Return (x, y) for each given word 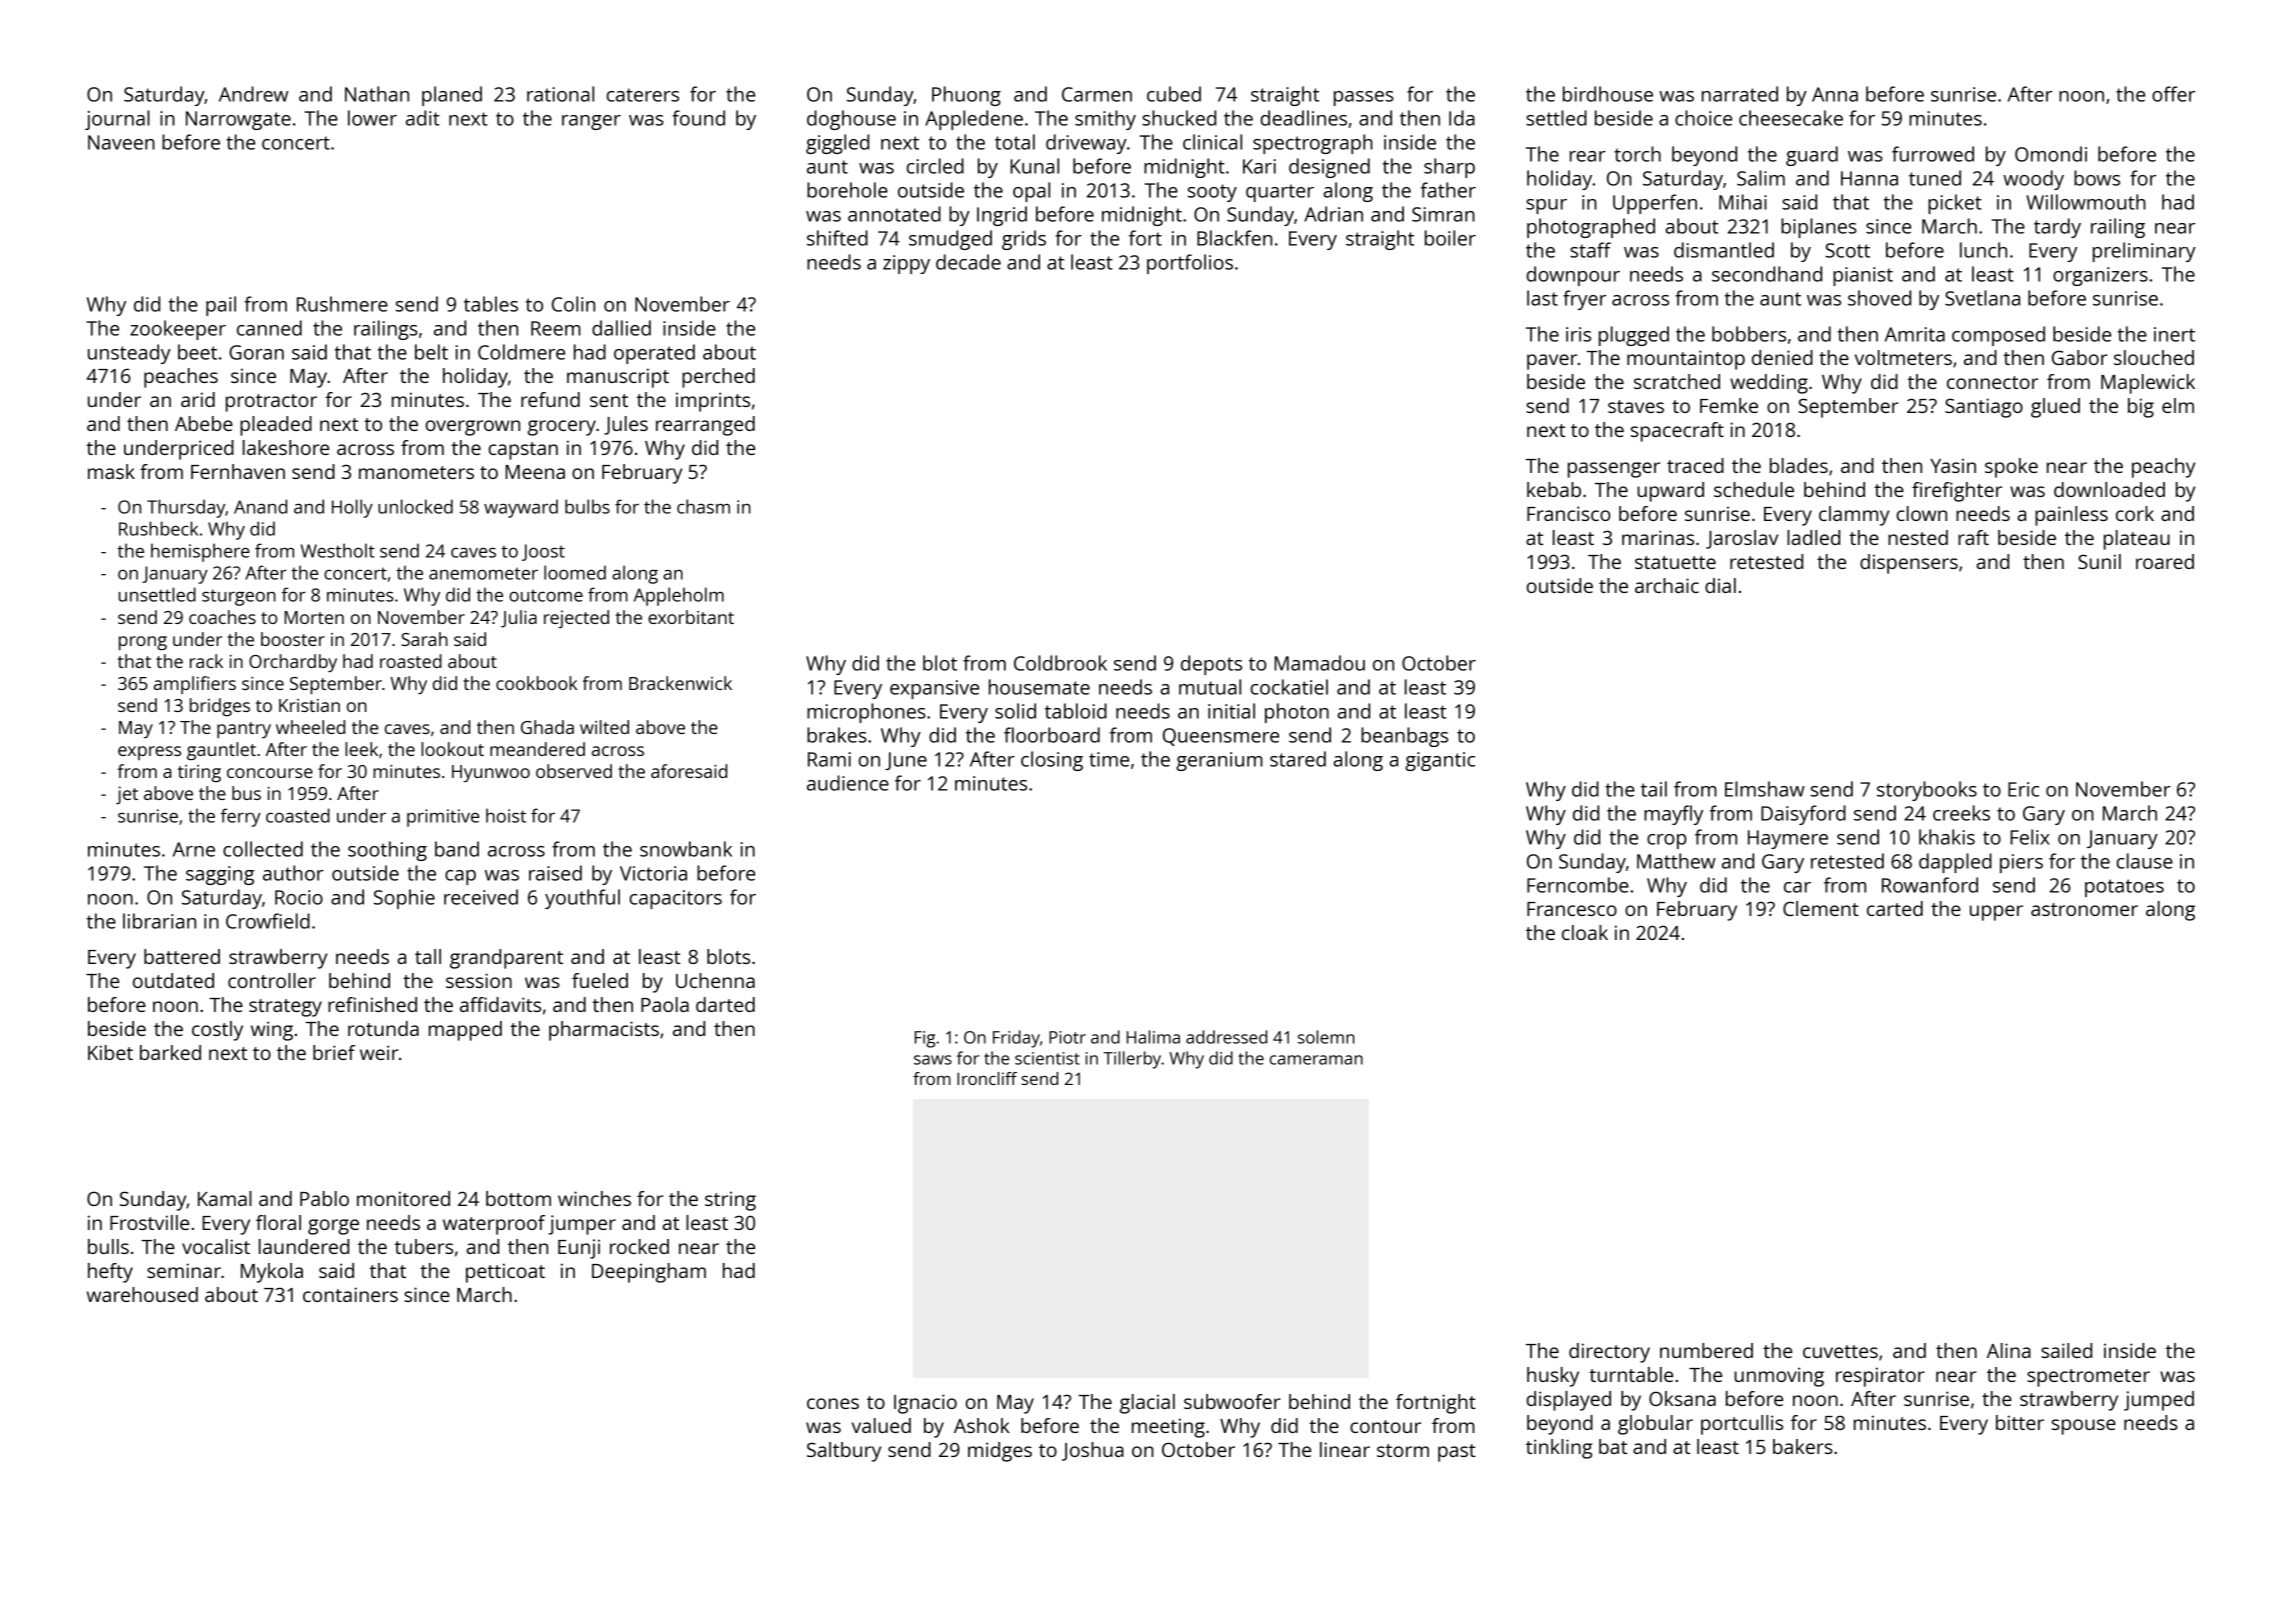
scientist (1047, 1058)
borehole (847, 190)
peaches (181, 378)
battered (182, 956)
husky (1553, 1377)
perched (718, 378)
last (1542, 298)
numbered (1706, 1350)
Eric (2023, 789)
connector (1992, 382)
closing (1052, 761)
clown (1922, 513)
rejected (576, 619)
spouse (2084, 1427)
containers (350, 1294)
